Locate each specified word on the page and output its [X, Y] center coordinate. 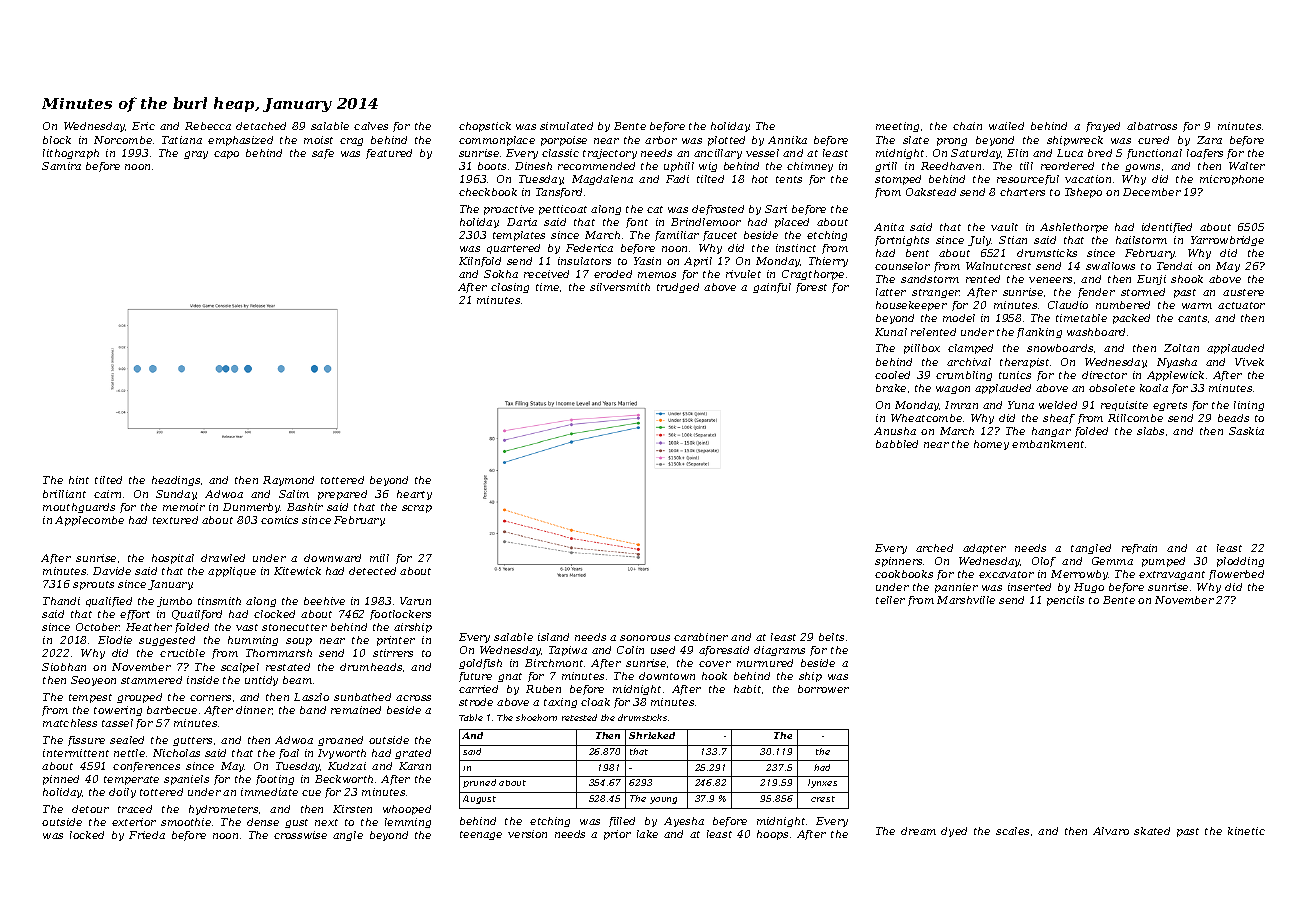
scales [1012, 831]
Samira [61, 166]
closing [510, 288]
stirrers [393, 653]
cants [1192, 318]
